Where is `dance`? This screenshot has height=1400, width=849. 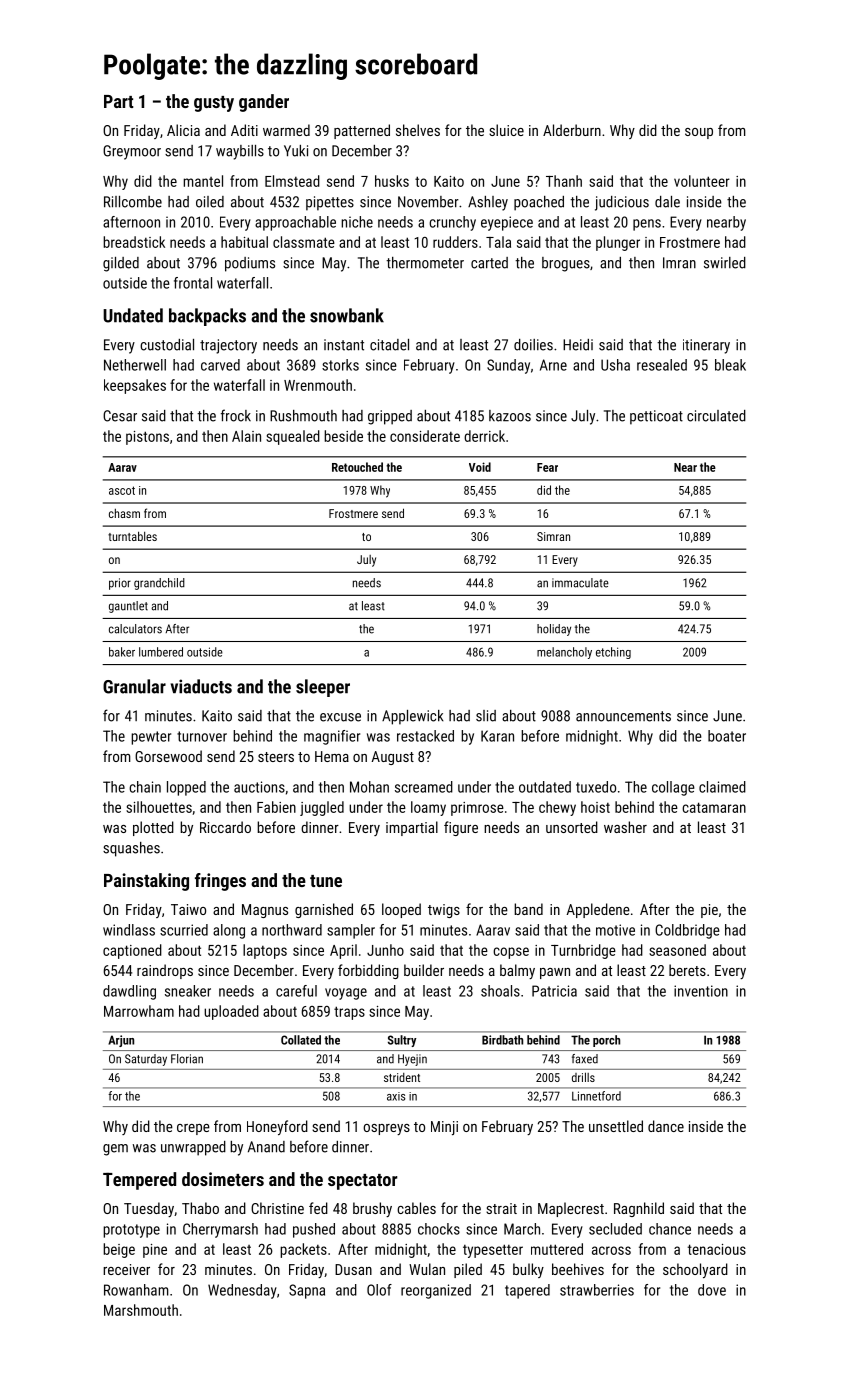
dance is located at coordinates (666, 1126).
